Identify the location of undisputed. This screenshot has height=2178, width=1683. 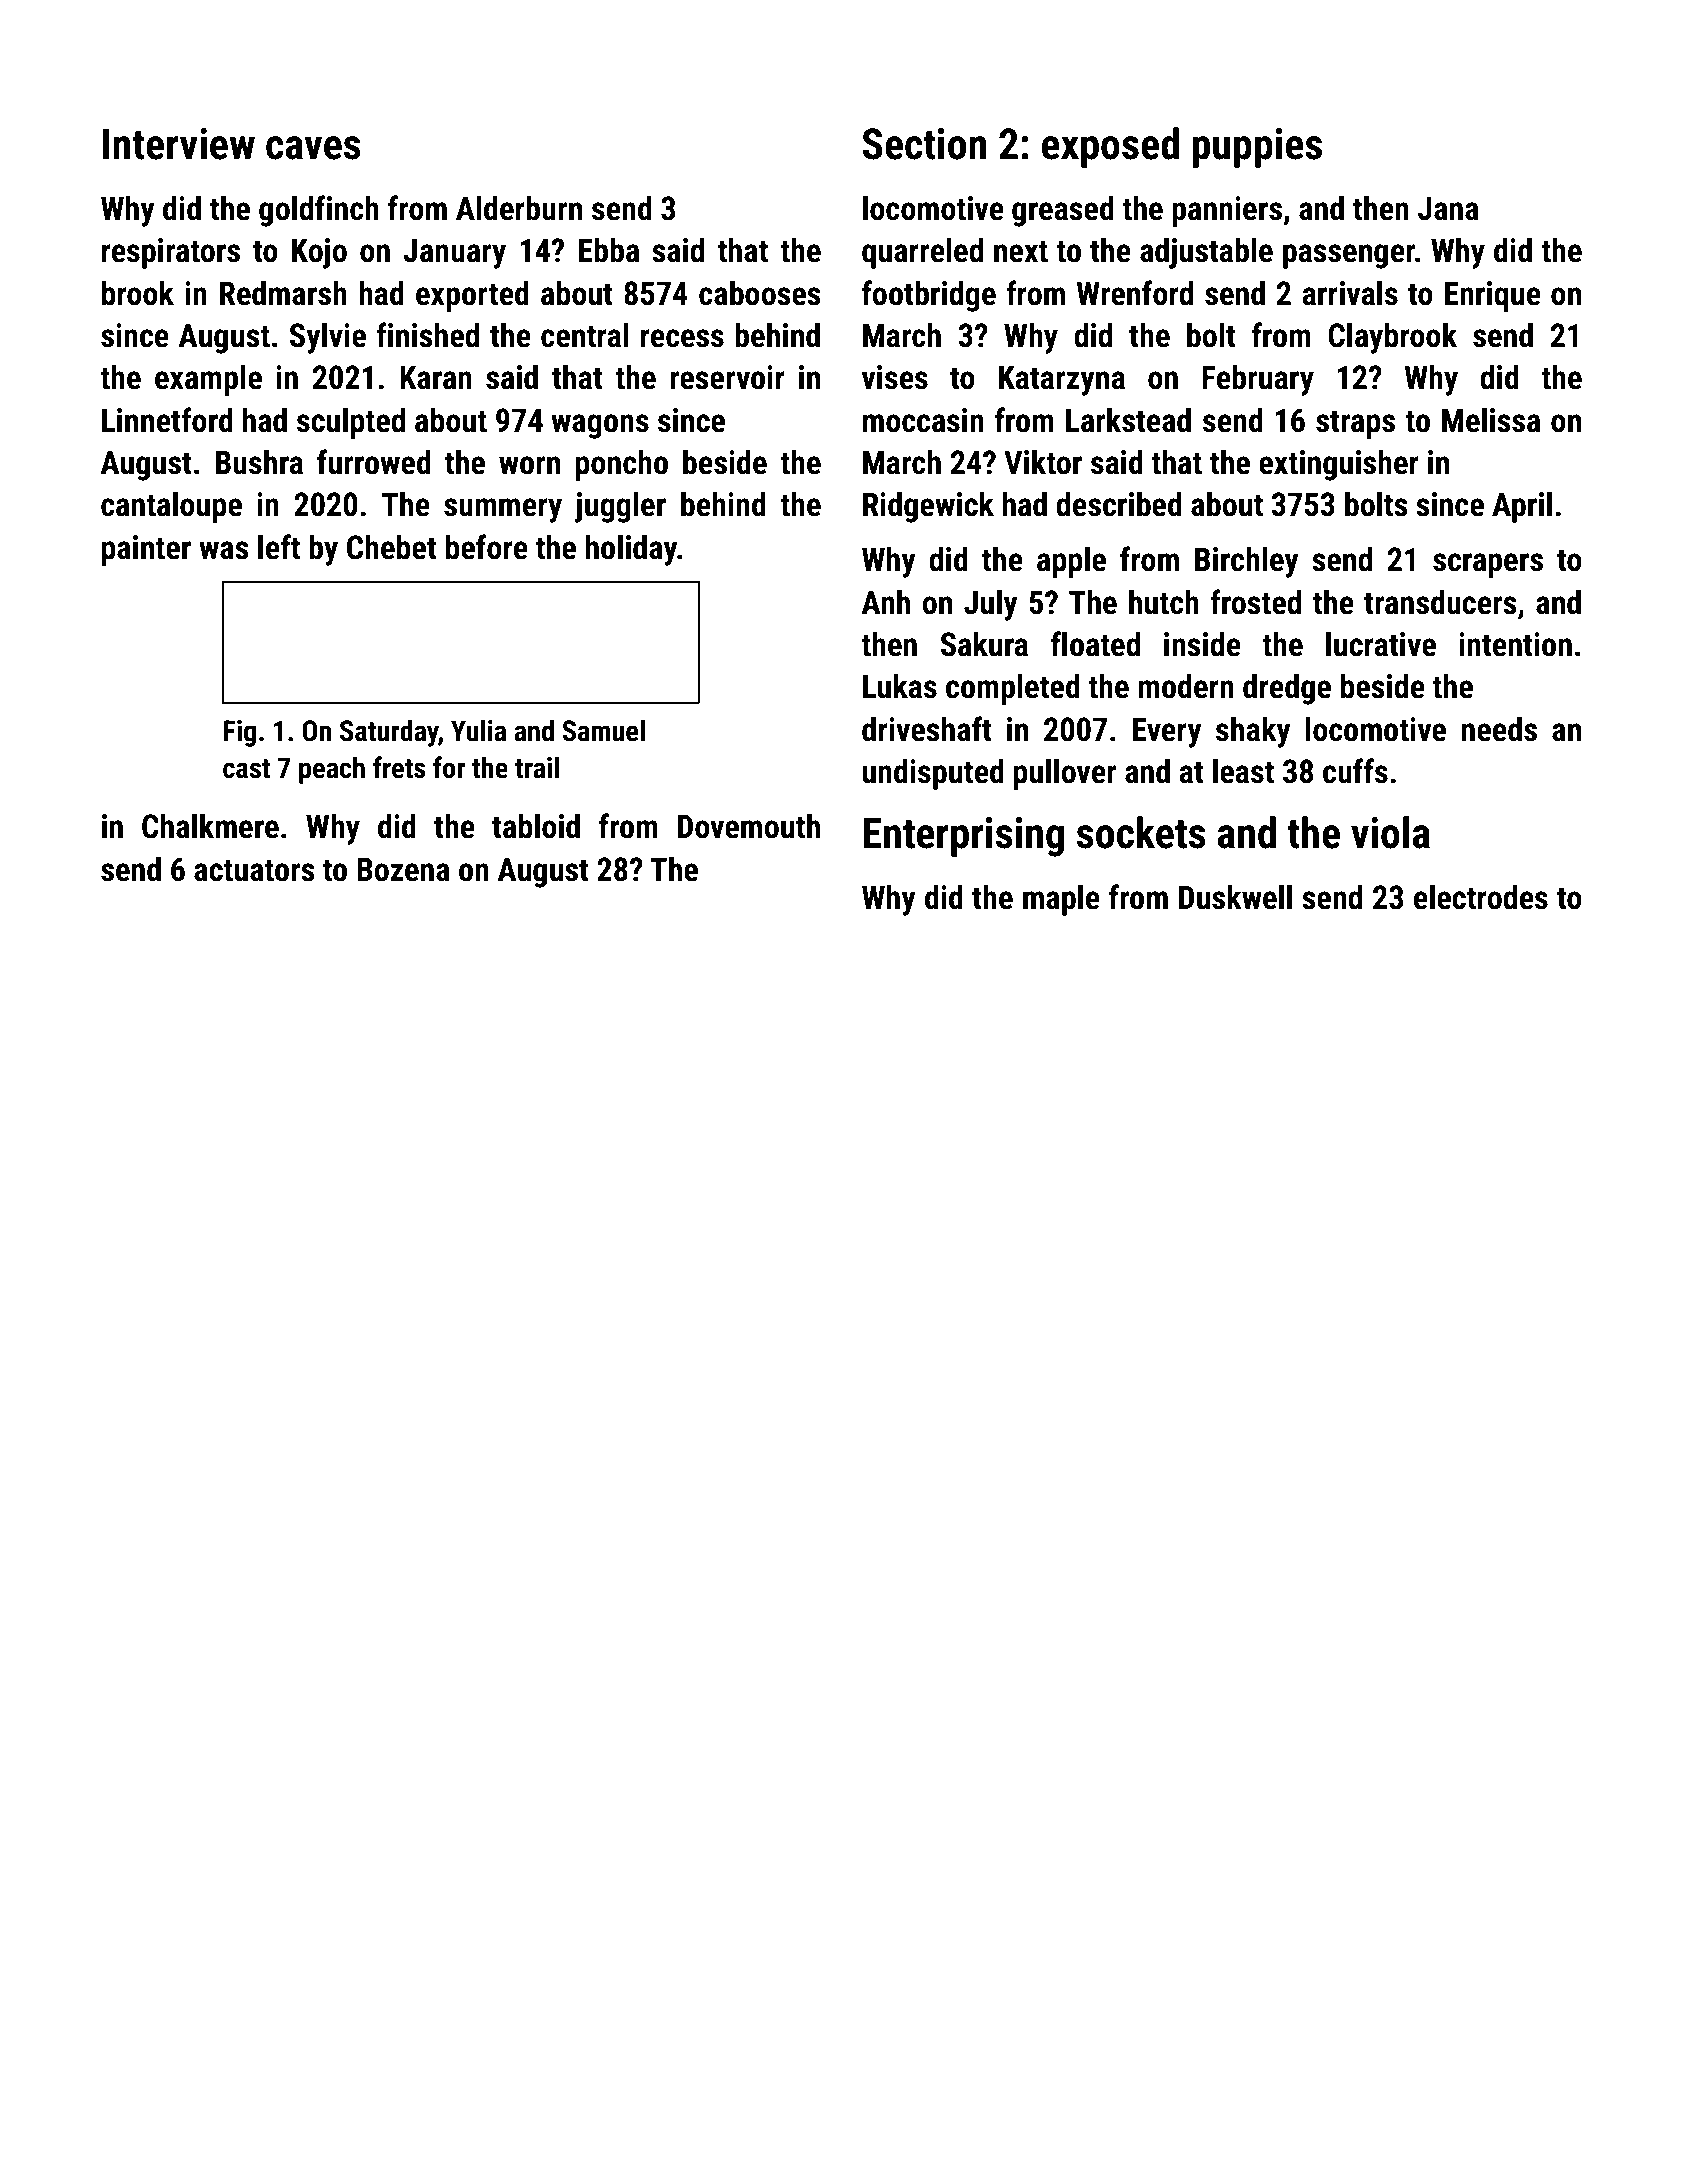
(933, 774).
